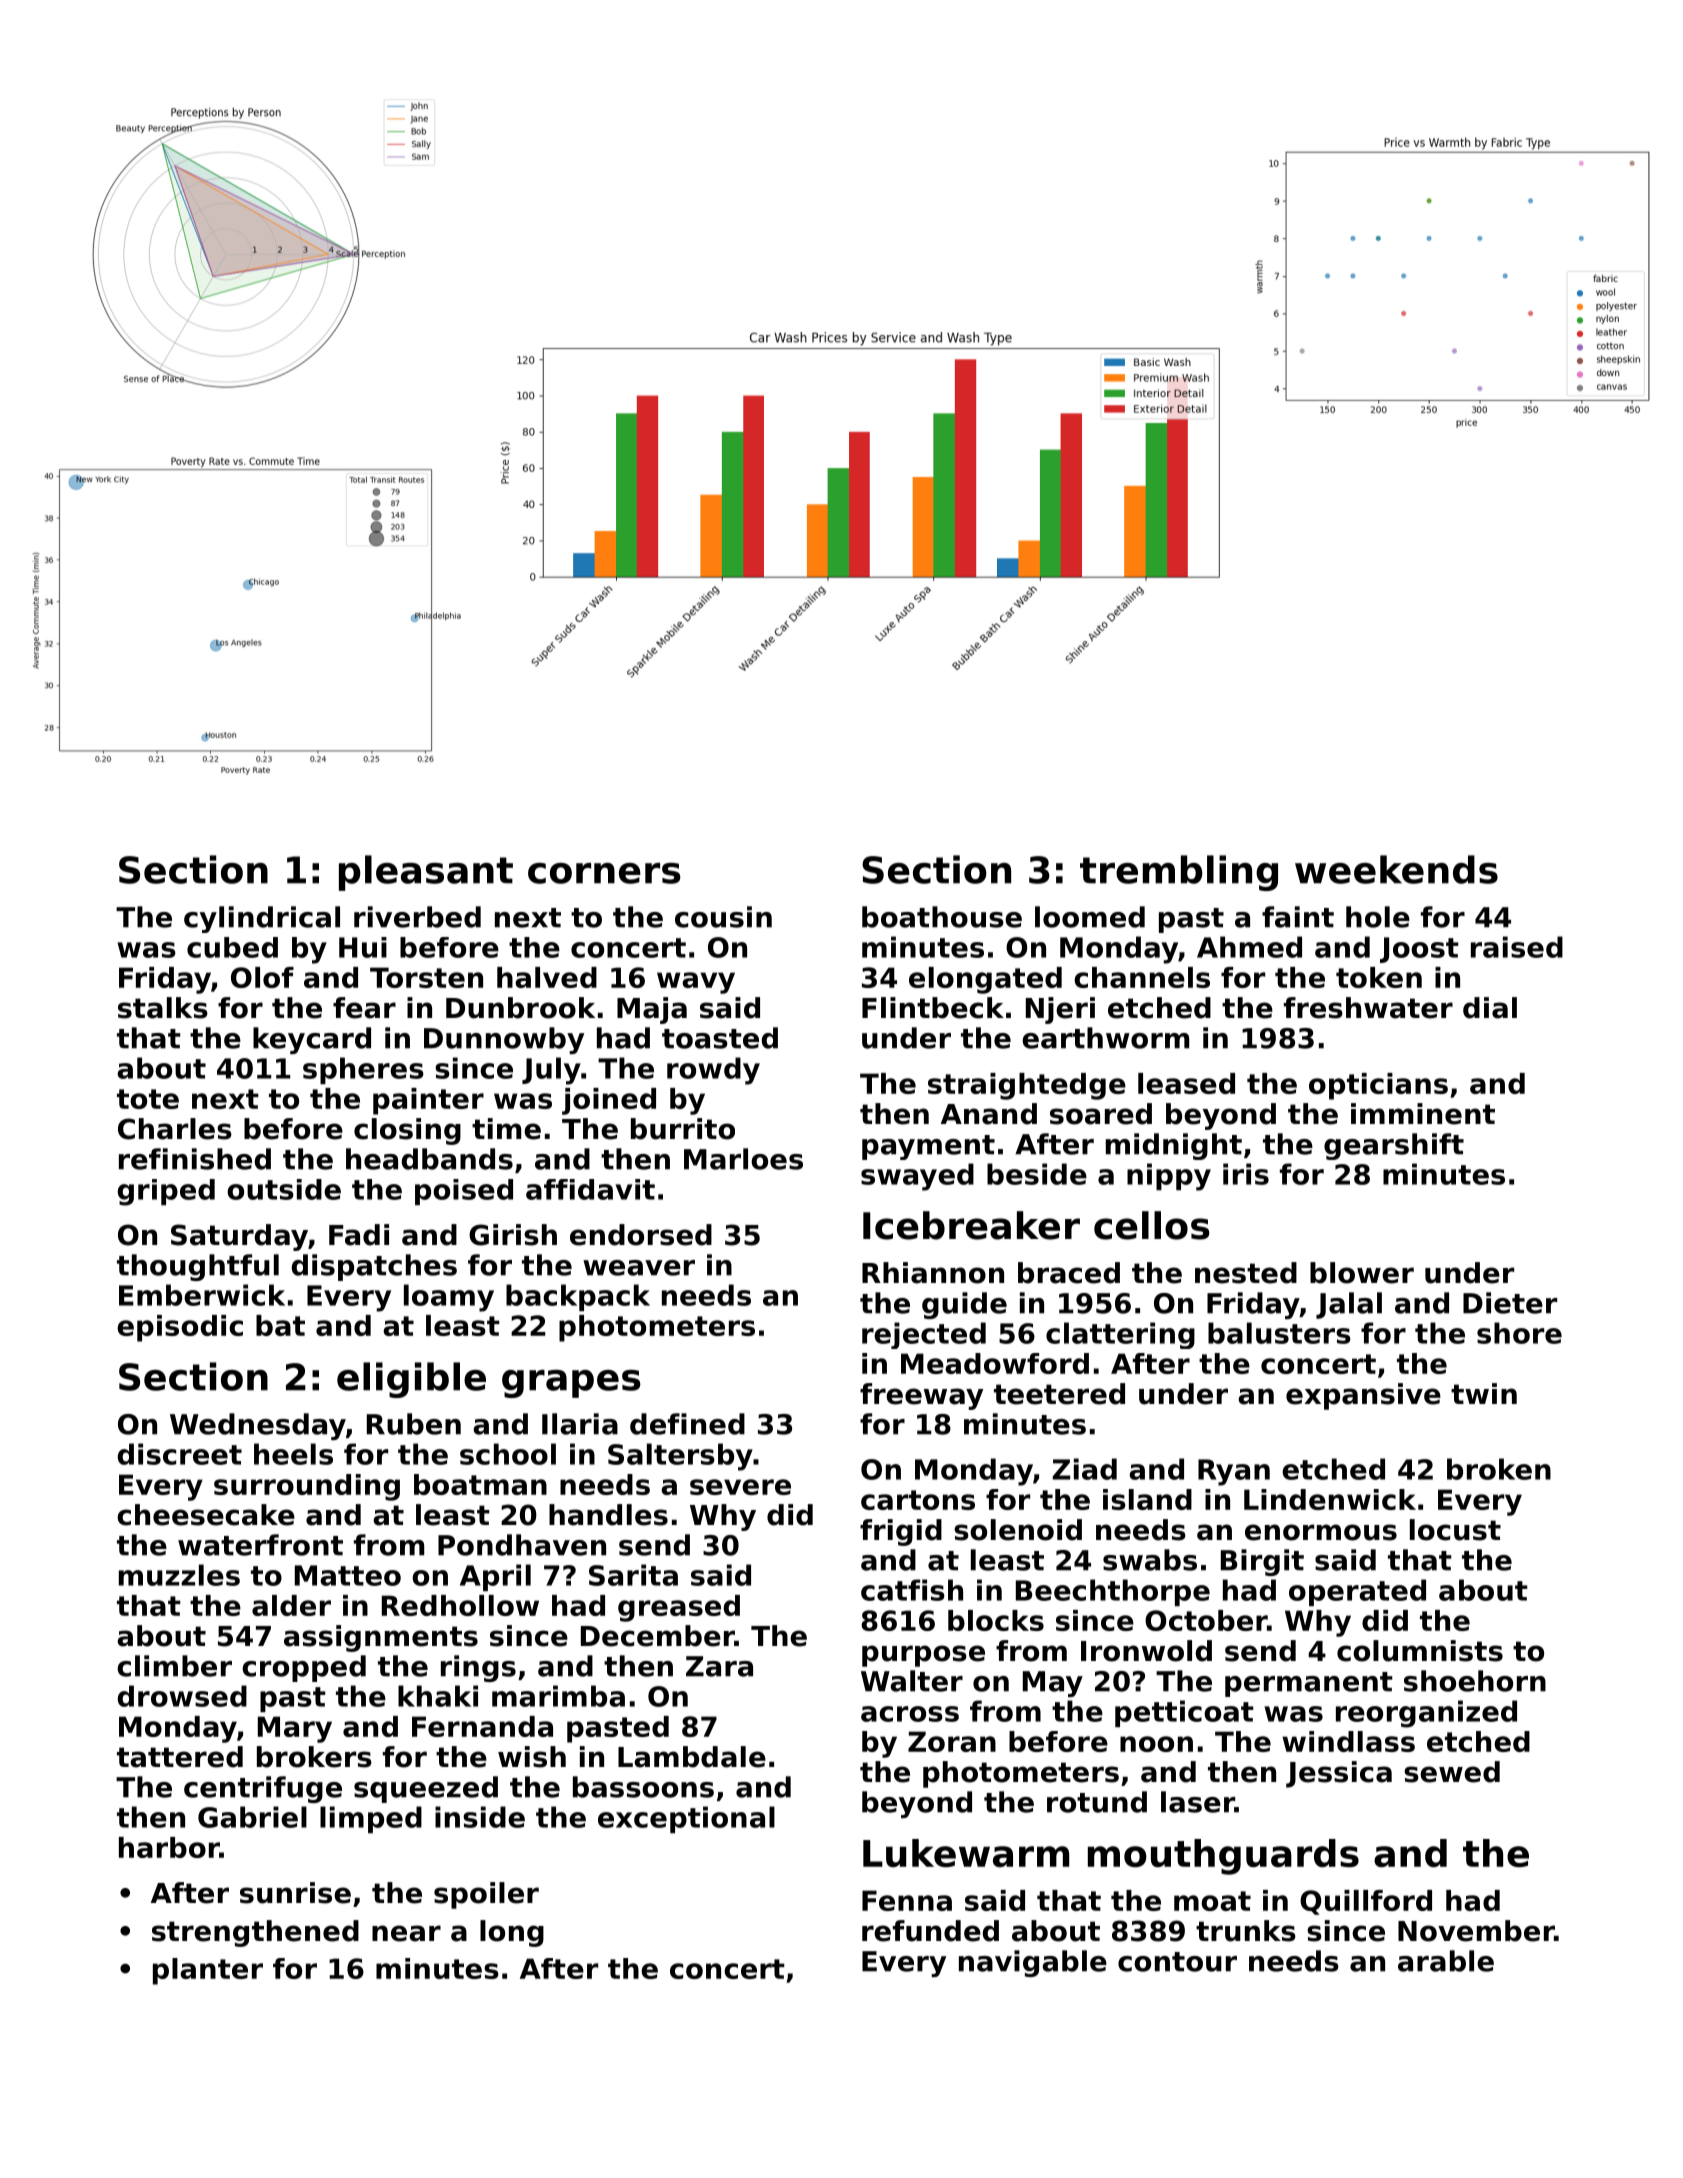 The height and width of the page is (2178, 1683). Describe the element at coordinates (1396, 869) in the page. I see `weekends` at that location.
